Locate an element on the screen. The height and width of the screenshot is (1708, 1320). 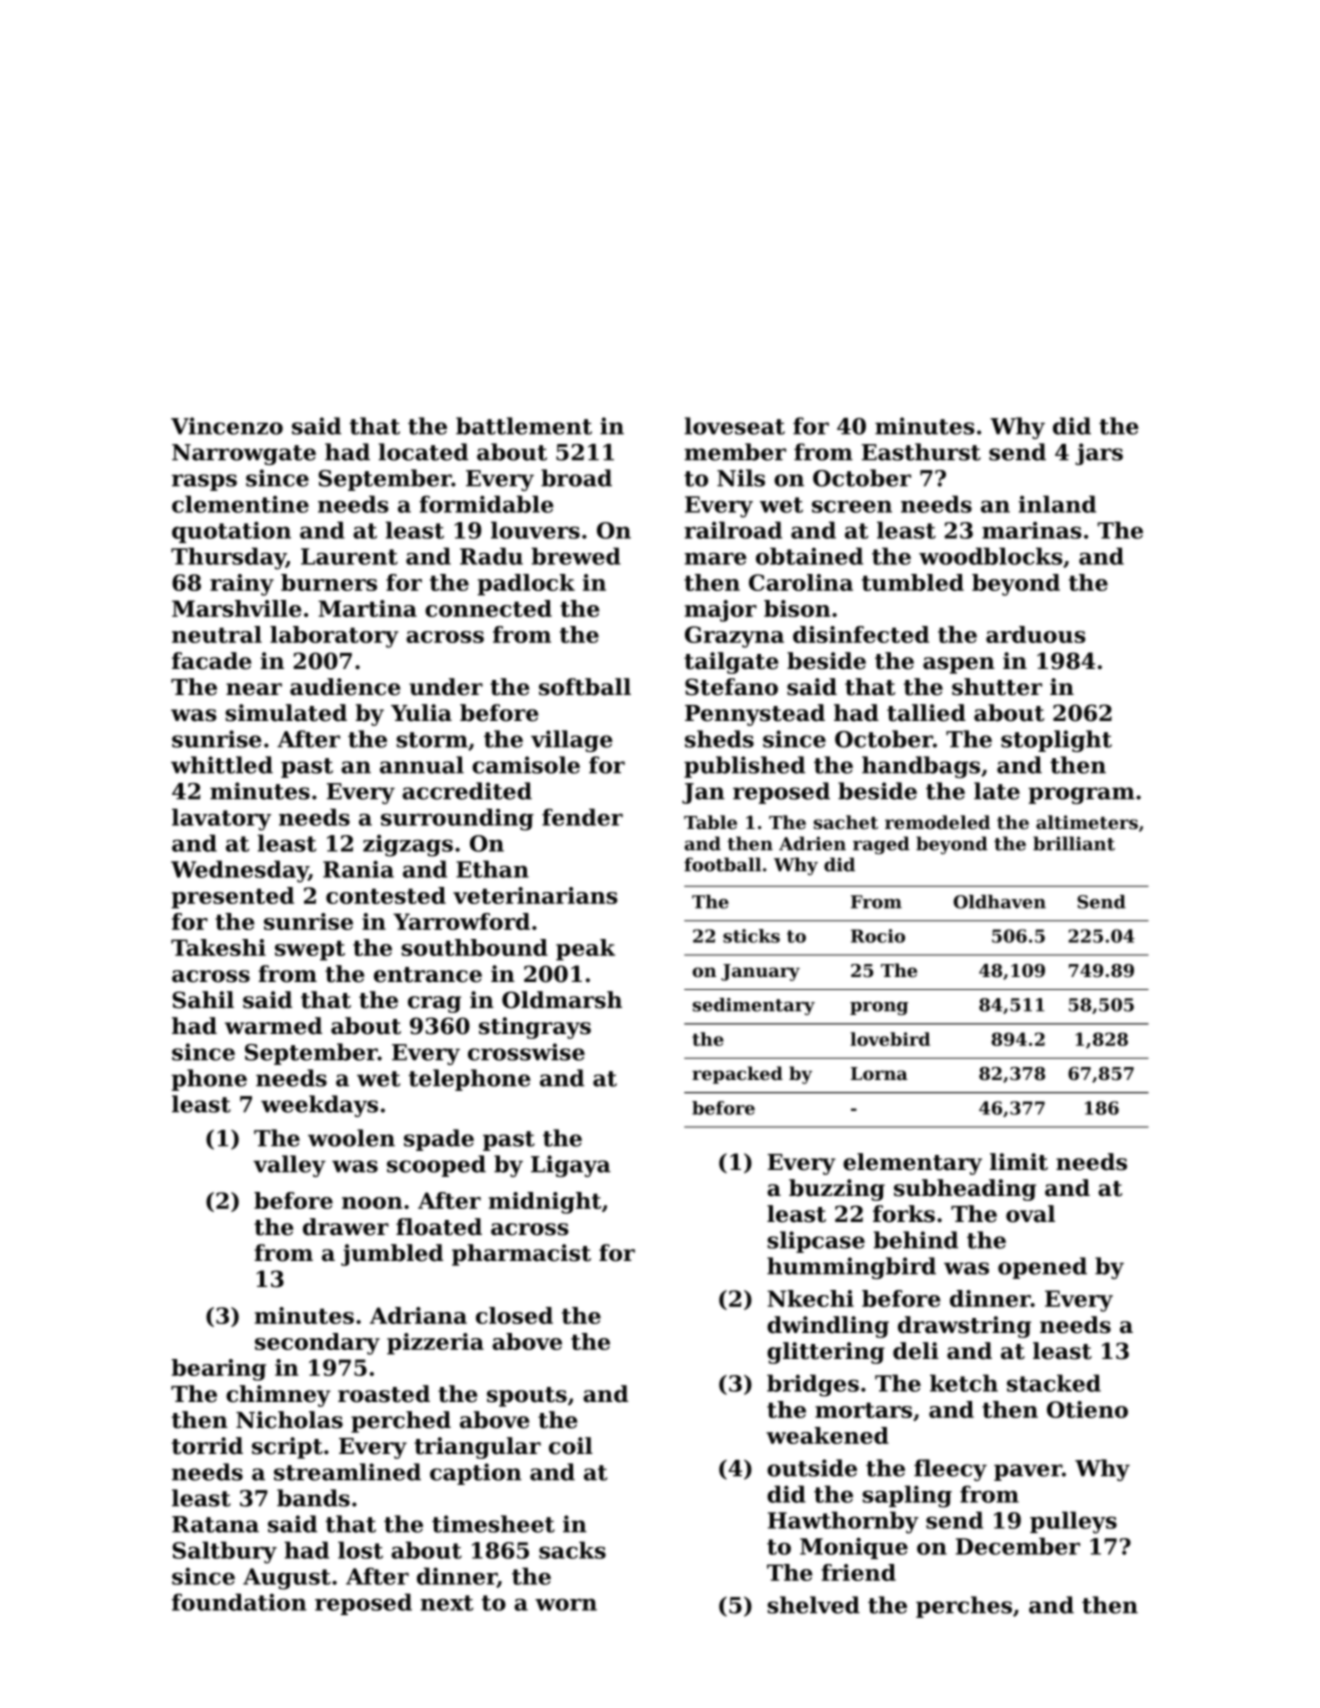
crag is located at coordinates (434, 1004).
